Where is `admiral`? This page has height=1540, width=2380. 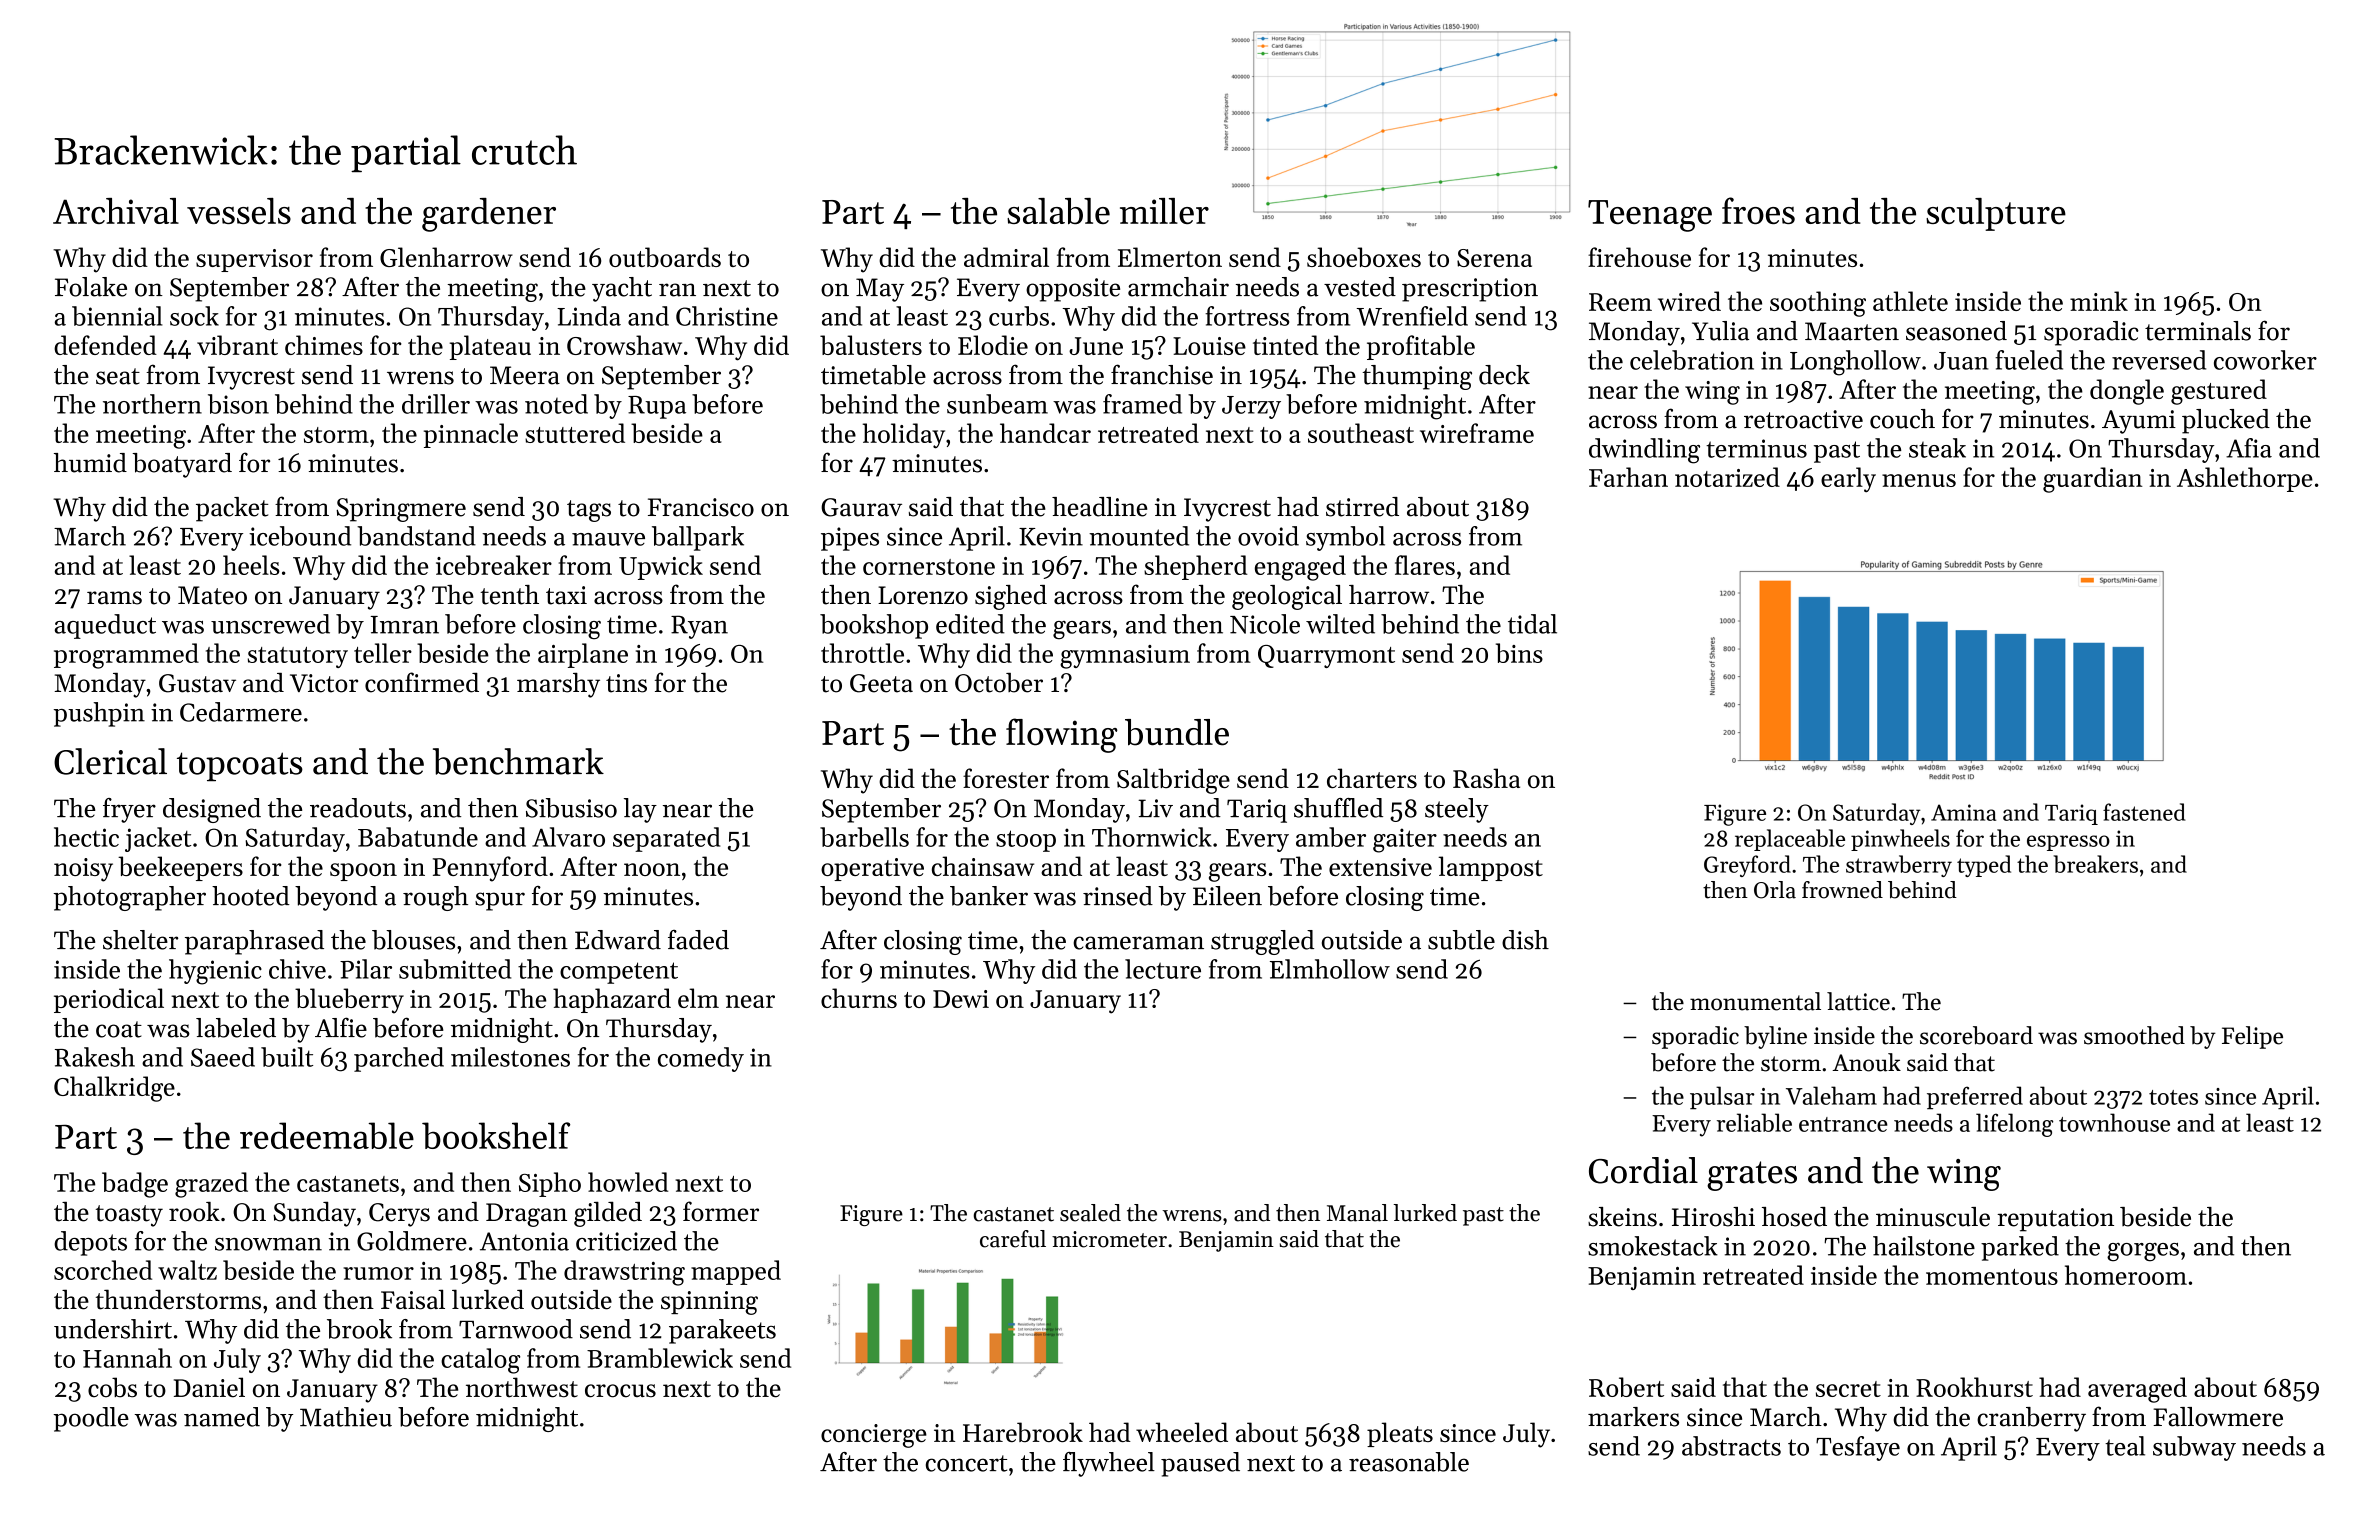
admiral is located at coordinates (1006, 257).
